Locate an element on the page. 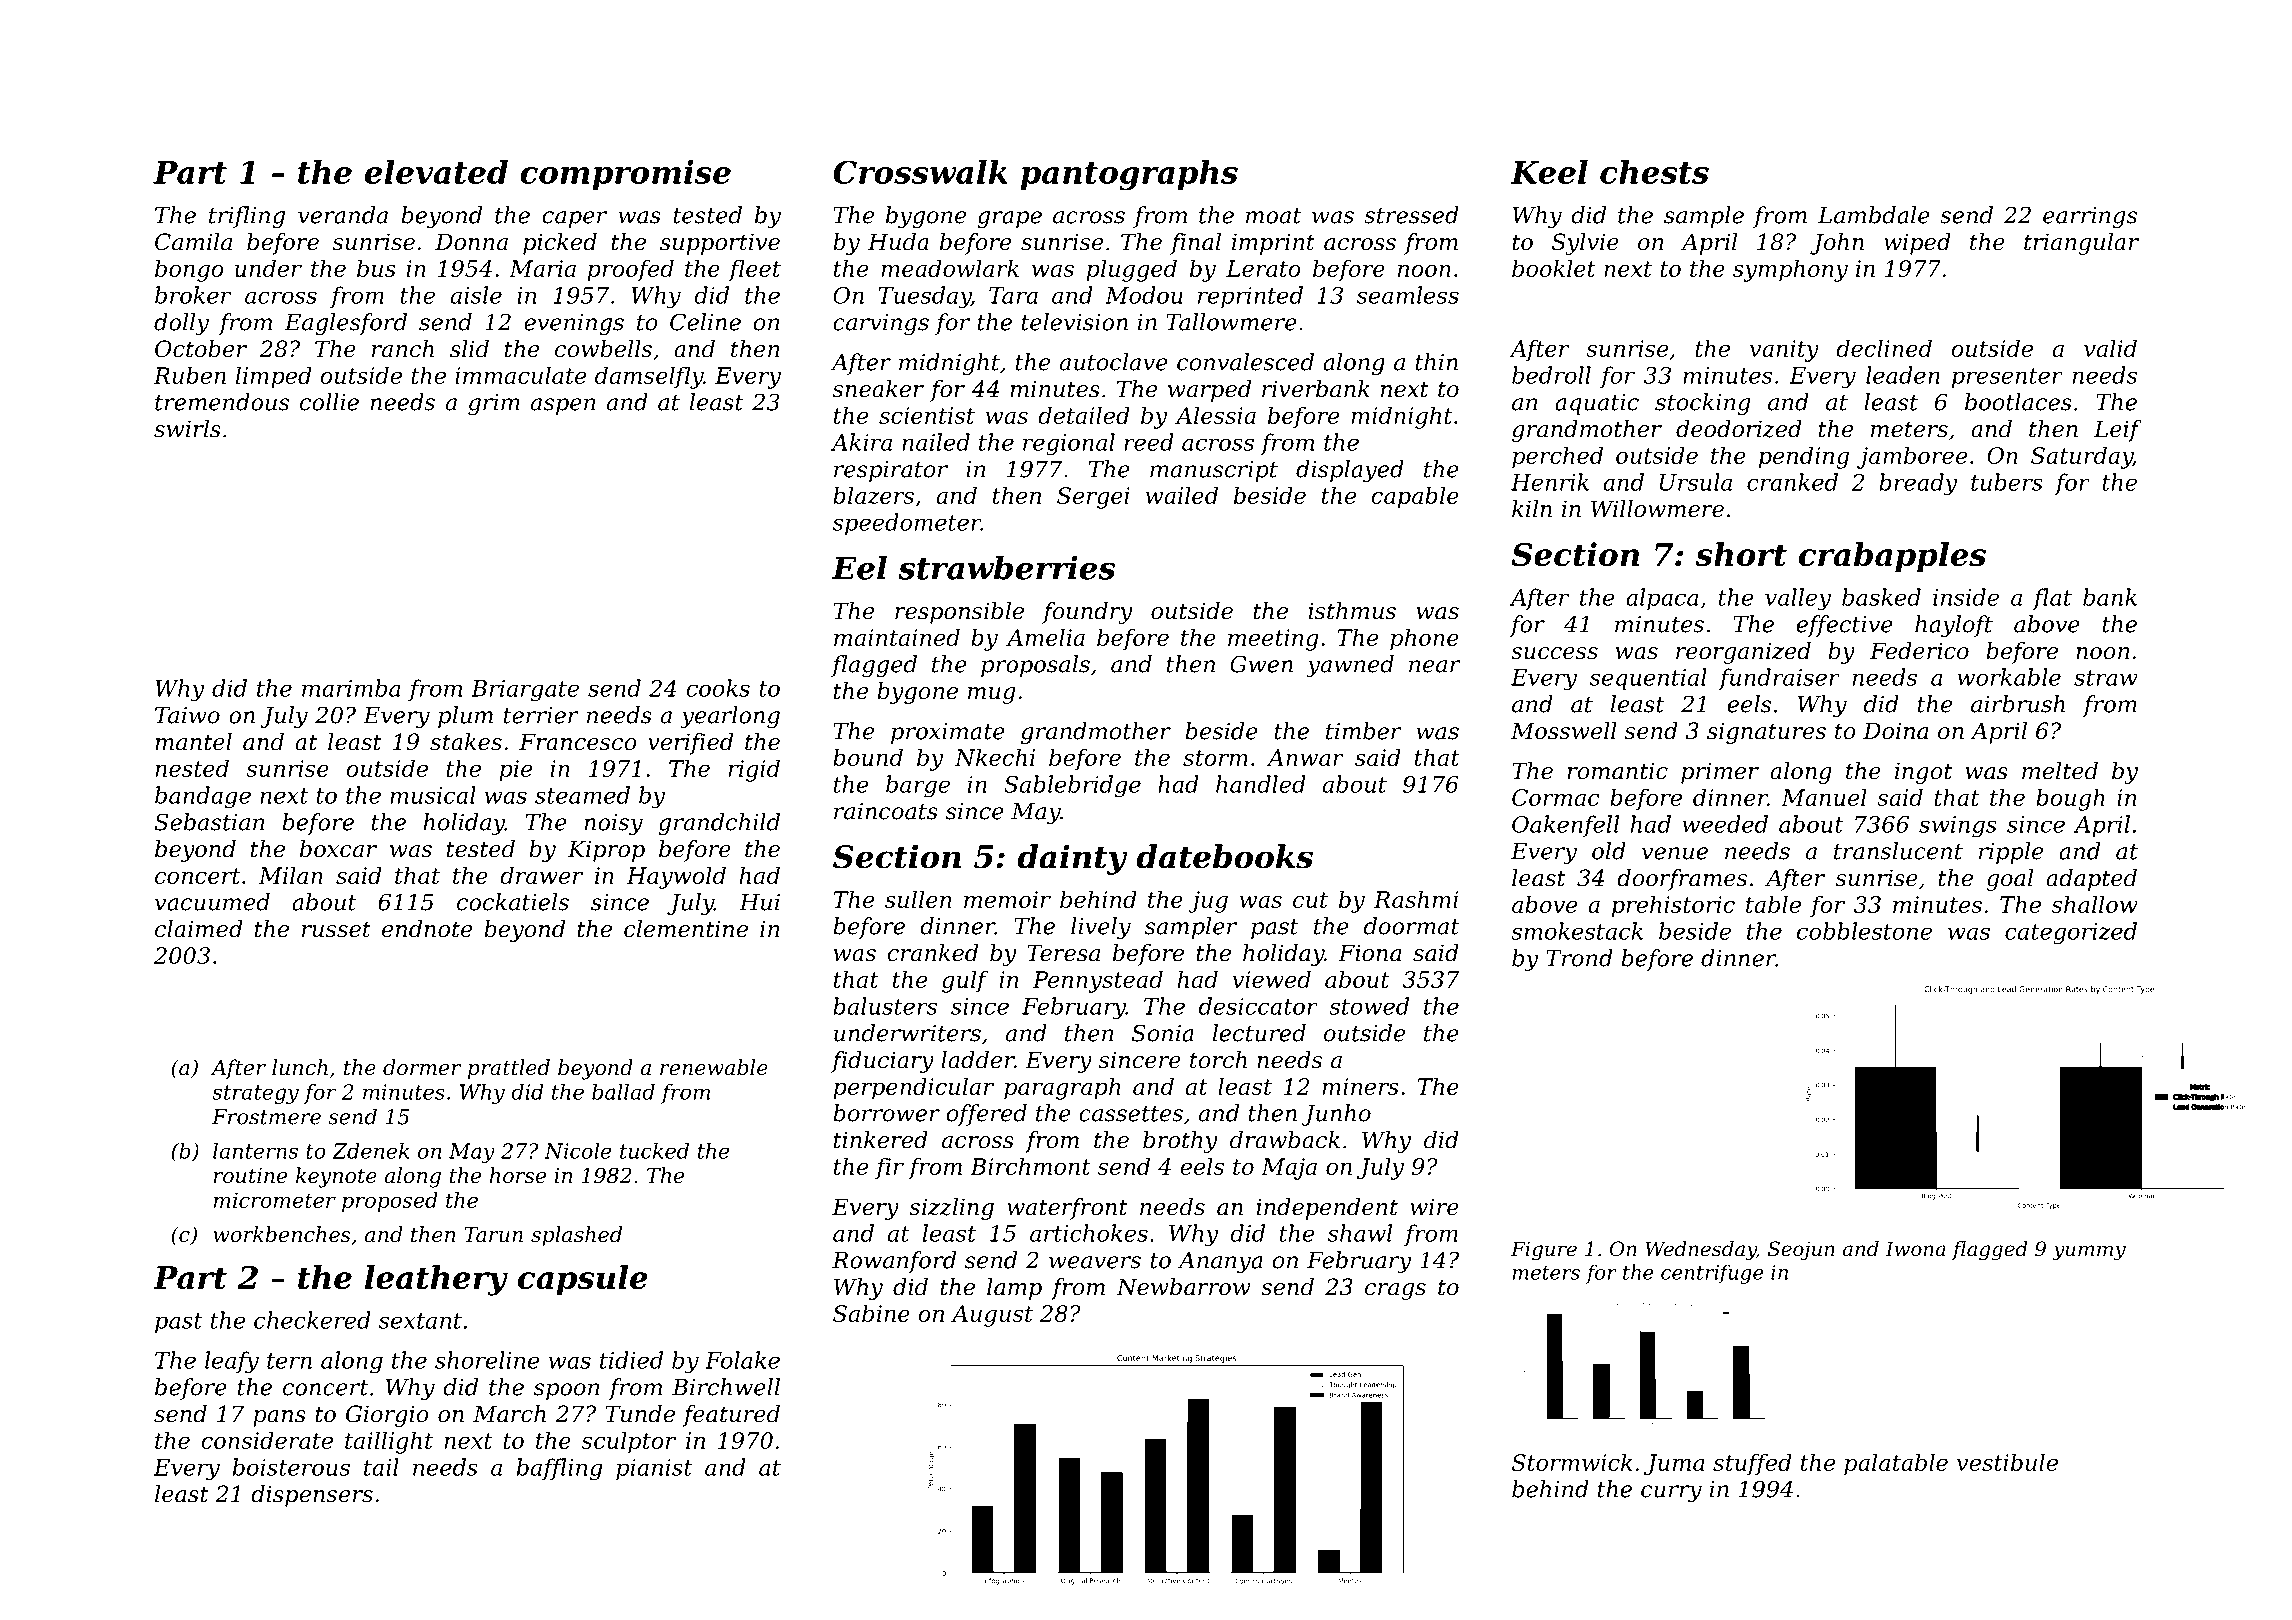 The width and height of the document is (2292, 1620). aisle is located at coordinates (476, 295).
